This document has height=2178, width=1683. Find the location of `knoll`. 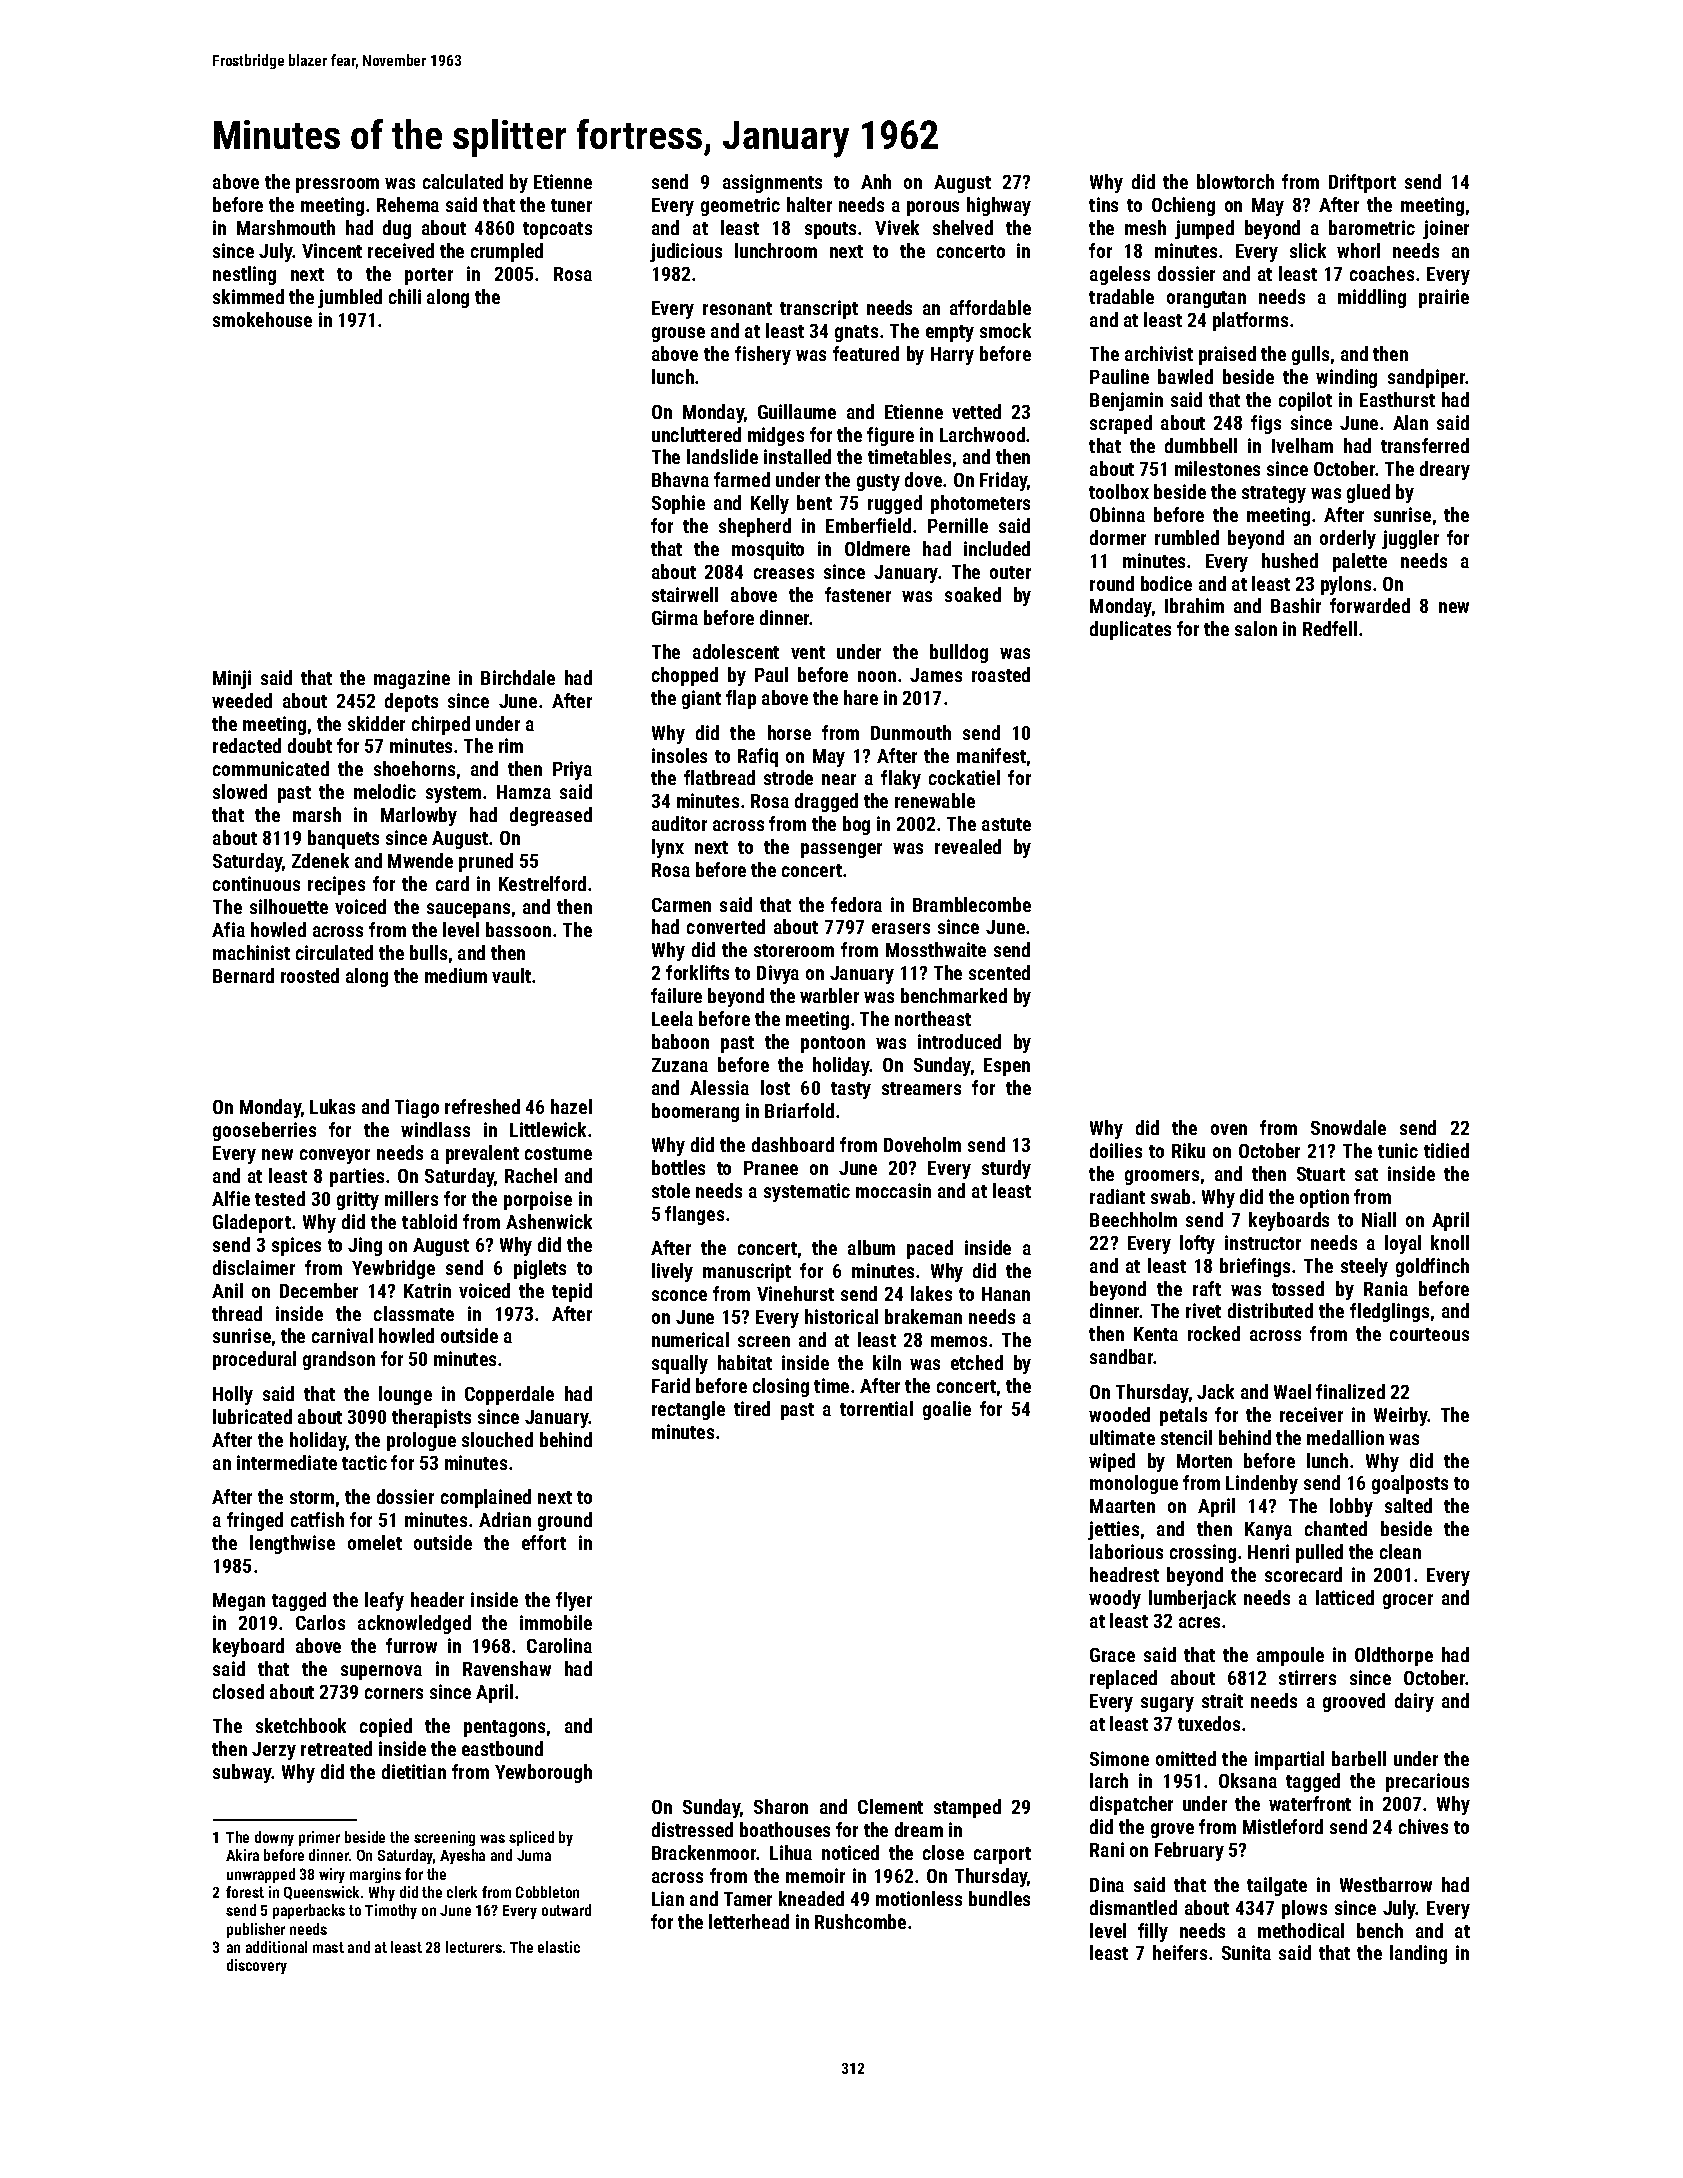

knoll is located at coordinates (1450, 1242).
